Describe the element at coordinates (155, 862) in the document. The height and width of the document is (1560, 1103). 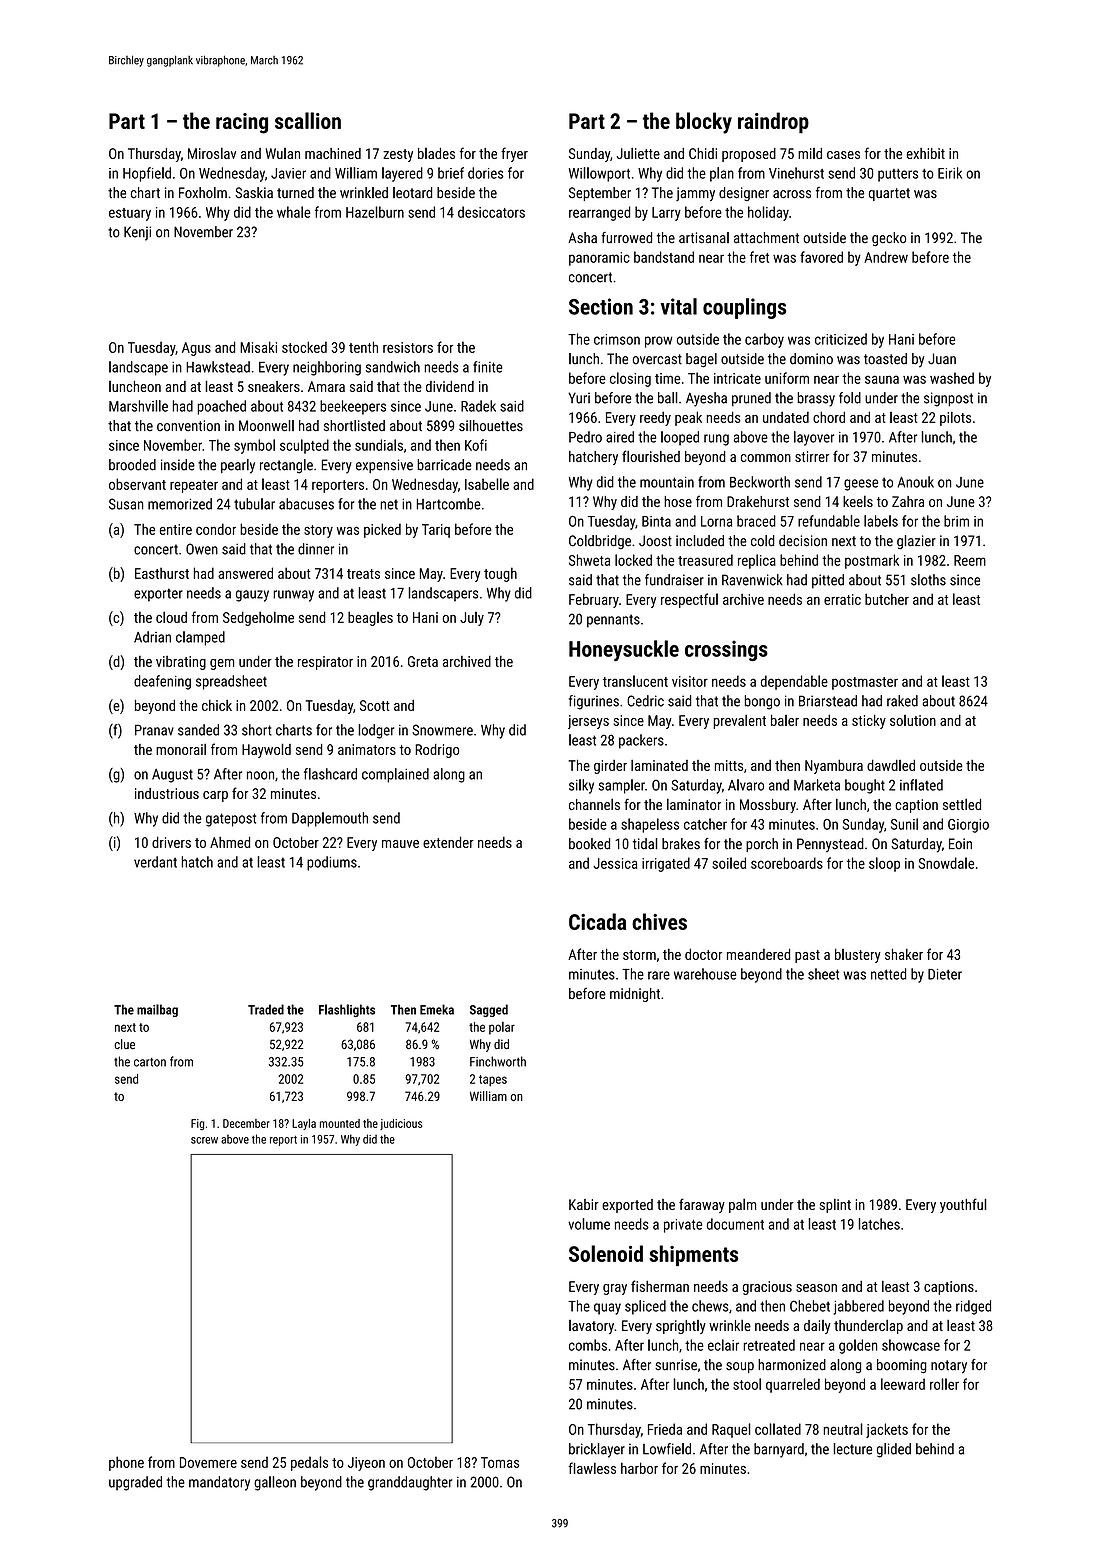
I see `verdant` at that location.
